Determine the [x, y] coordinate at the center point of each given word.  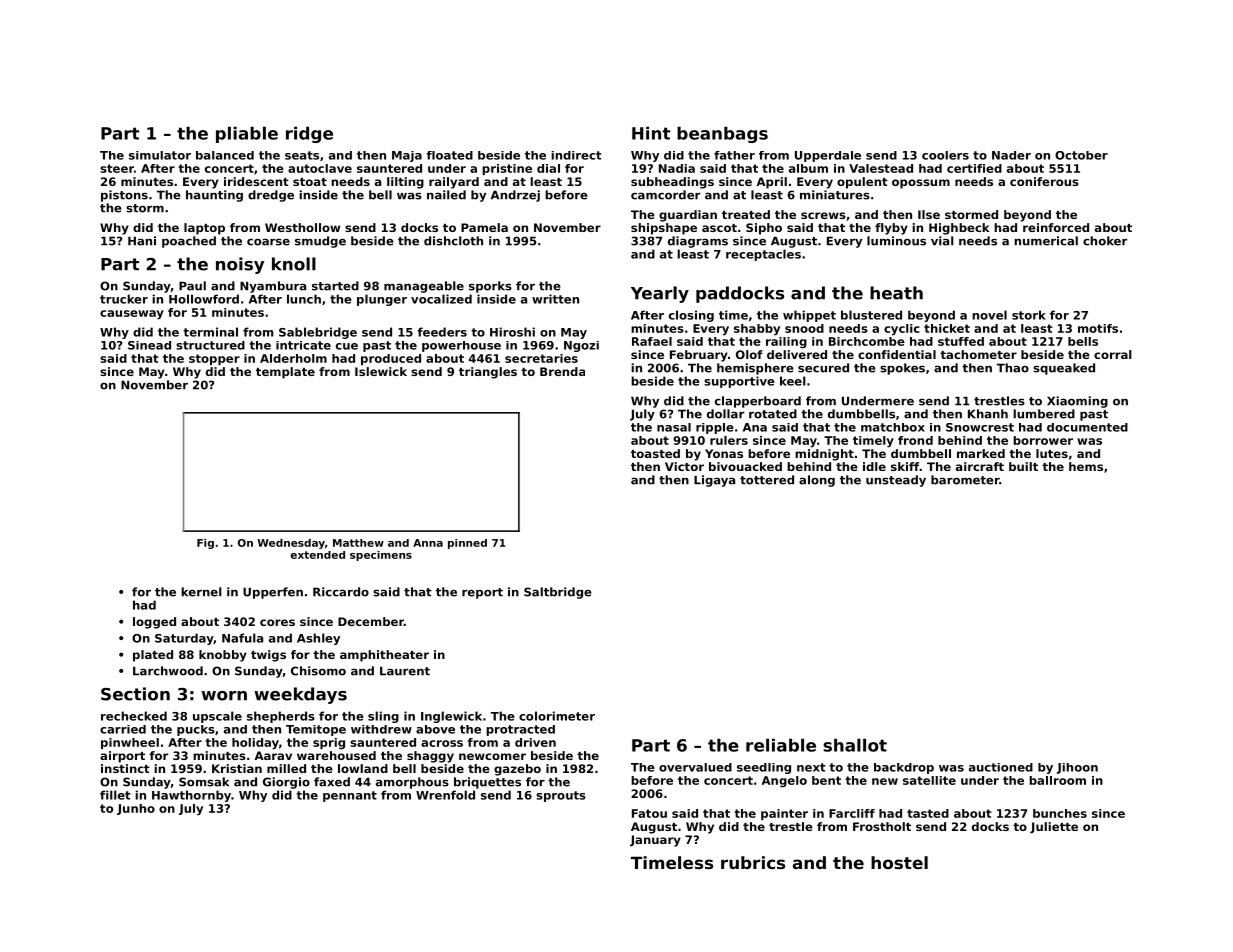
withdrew [381, 729]
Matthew [358, 543]
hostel [899, 862]
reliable [781, 745]
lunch [304, 299]
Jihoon [1077, 768]
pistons [124, 196]
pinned [467, 544]
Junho [136, 809]
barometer [965, 480]
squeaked [1064, 369]
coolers [945, 155]
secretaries [541, 358]
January [655, 841]
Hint [651, 133]
